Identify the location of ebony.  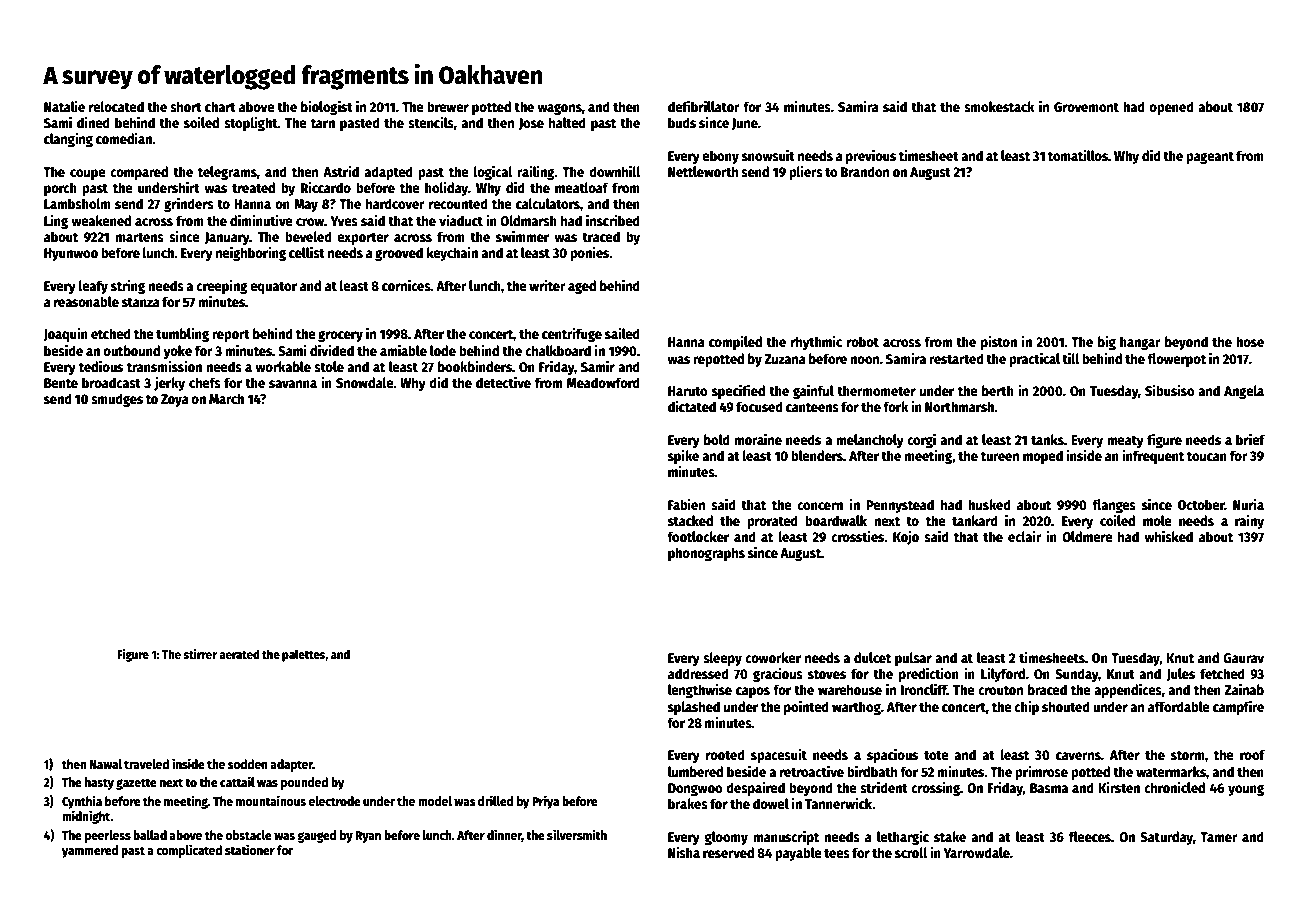
(720, 157).
